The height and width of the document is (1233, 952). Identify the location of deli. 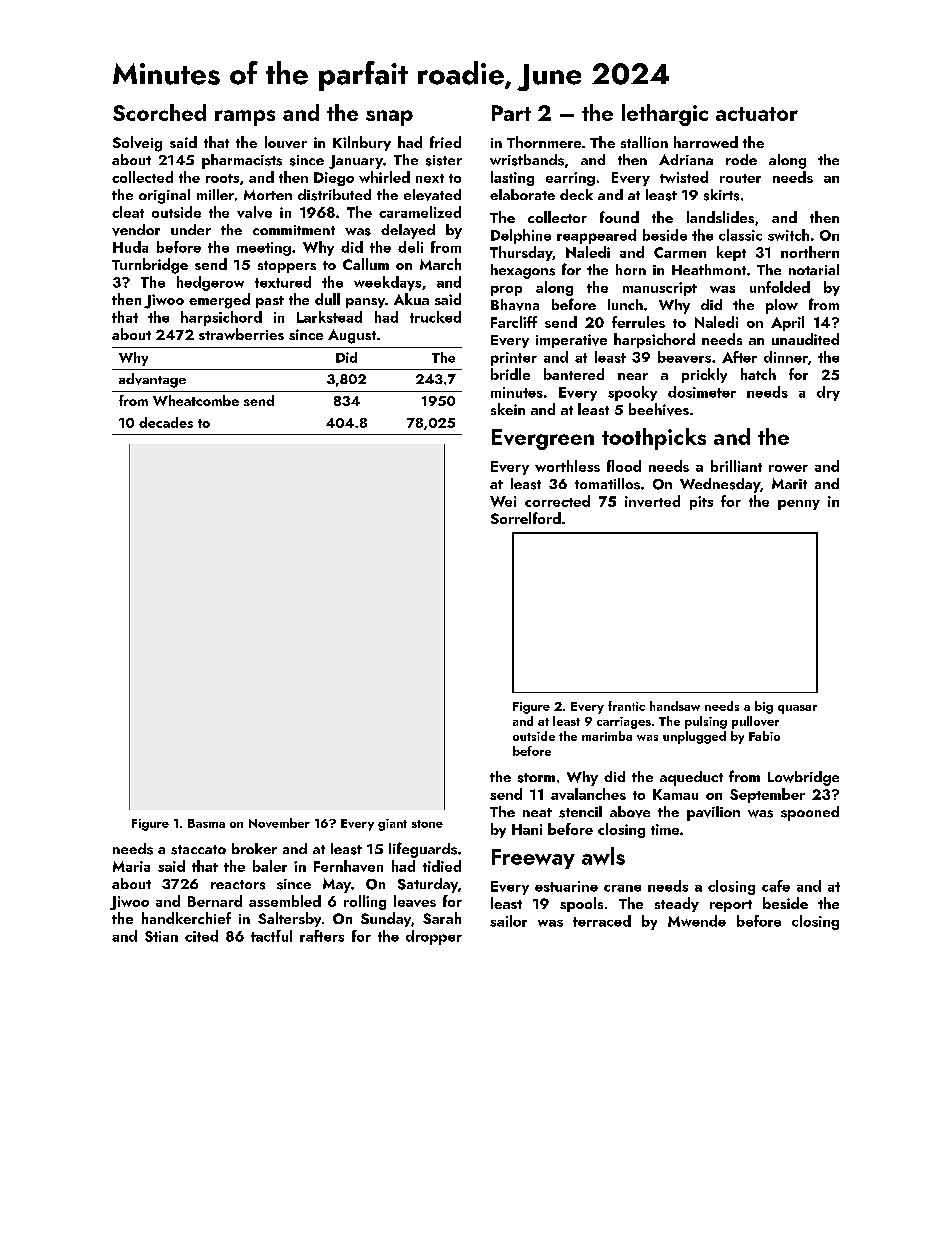
(410, 247).
